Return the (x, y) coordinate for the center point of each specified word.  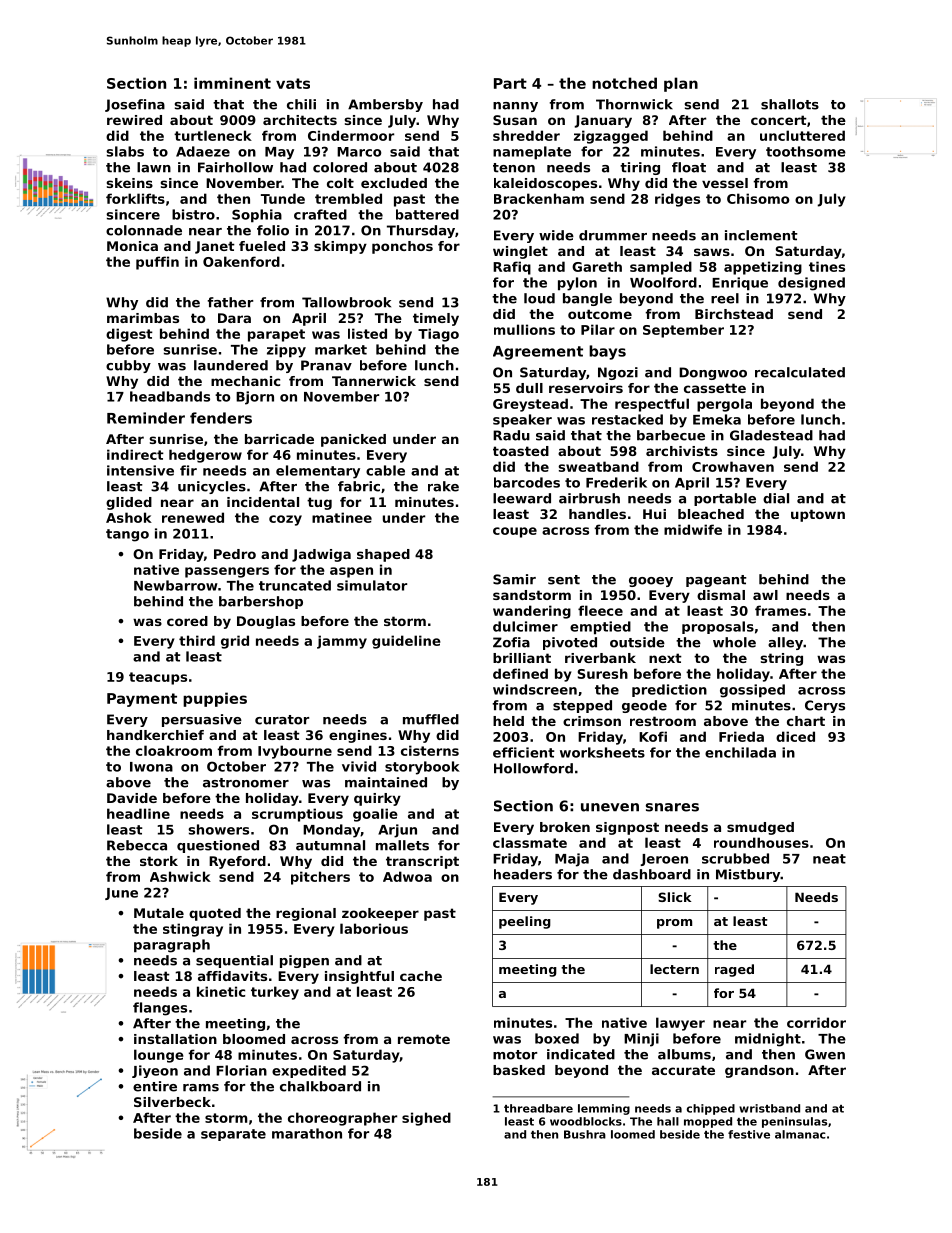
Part (510, 83)
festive (749, 1134)
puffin (157, 263)
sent (564, 580)
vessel (725, 183)
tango (127, 535)
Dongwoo (713, 373)
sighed (426, 1119)
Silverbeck (172, 1102)
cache (421, 976)
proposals (718, 627)
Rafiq (512, 268)
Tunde (283, 198)
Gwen (825, 1054)
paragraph (172, 946)
